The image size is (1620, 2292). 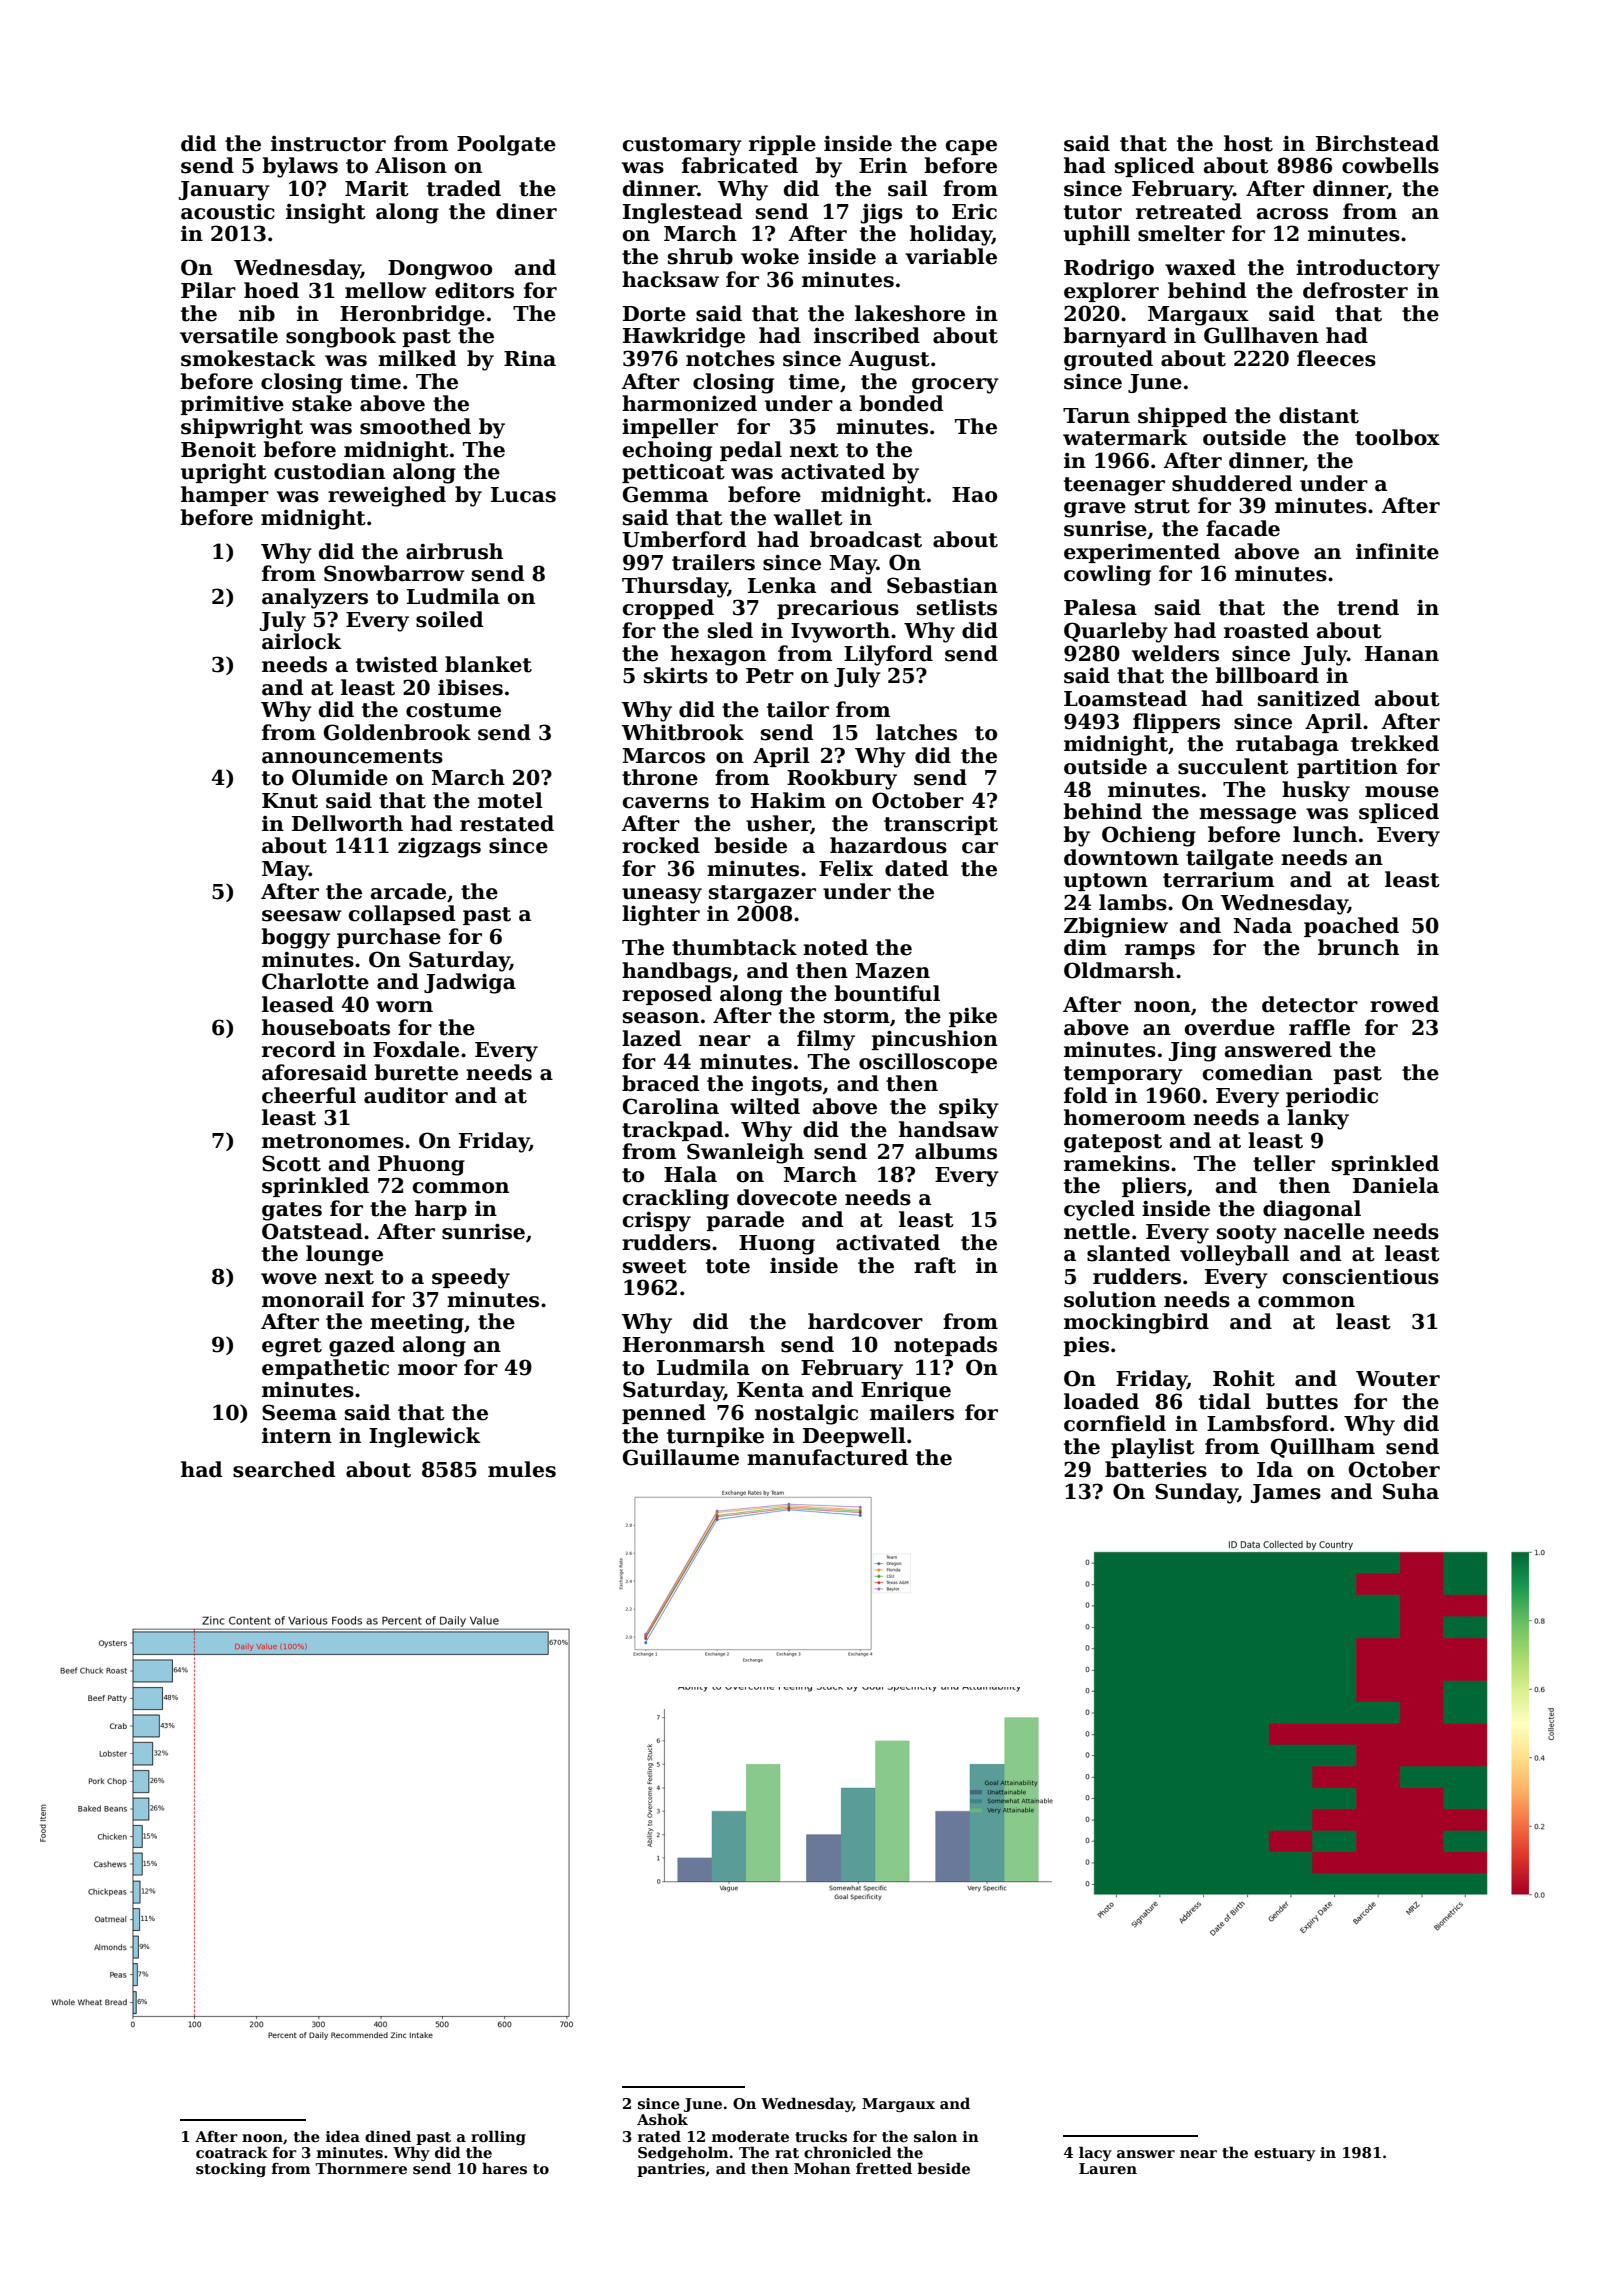 What do you see at coordinates (300, 167) in the screenshot?
I see `bylaws` at bounding box center [300, 167].
